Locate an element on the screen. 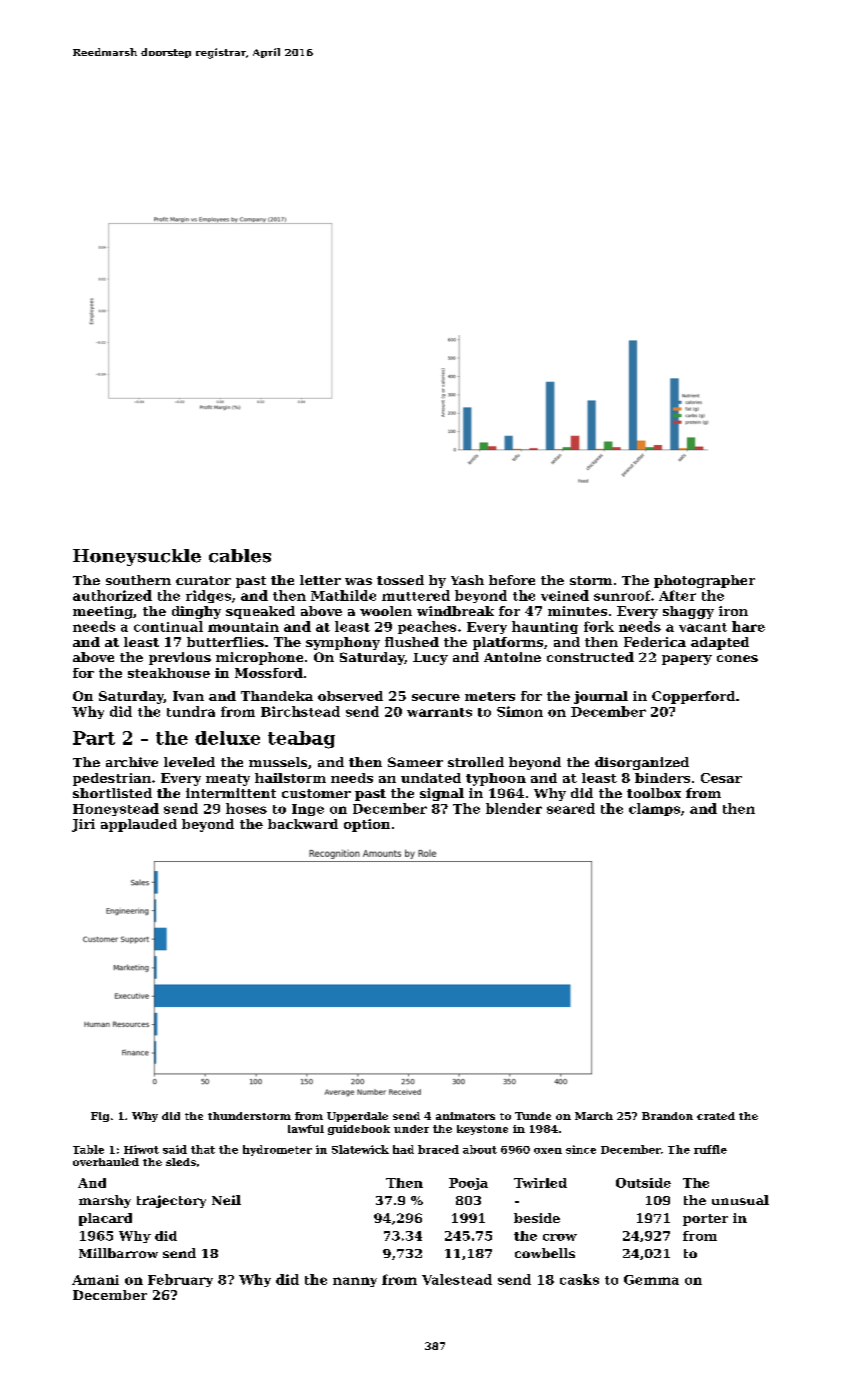 This screenshot has height=1400, width=849. animators is located at coordinates (465, 1116).
